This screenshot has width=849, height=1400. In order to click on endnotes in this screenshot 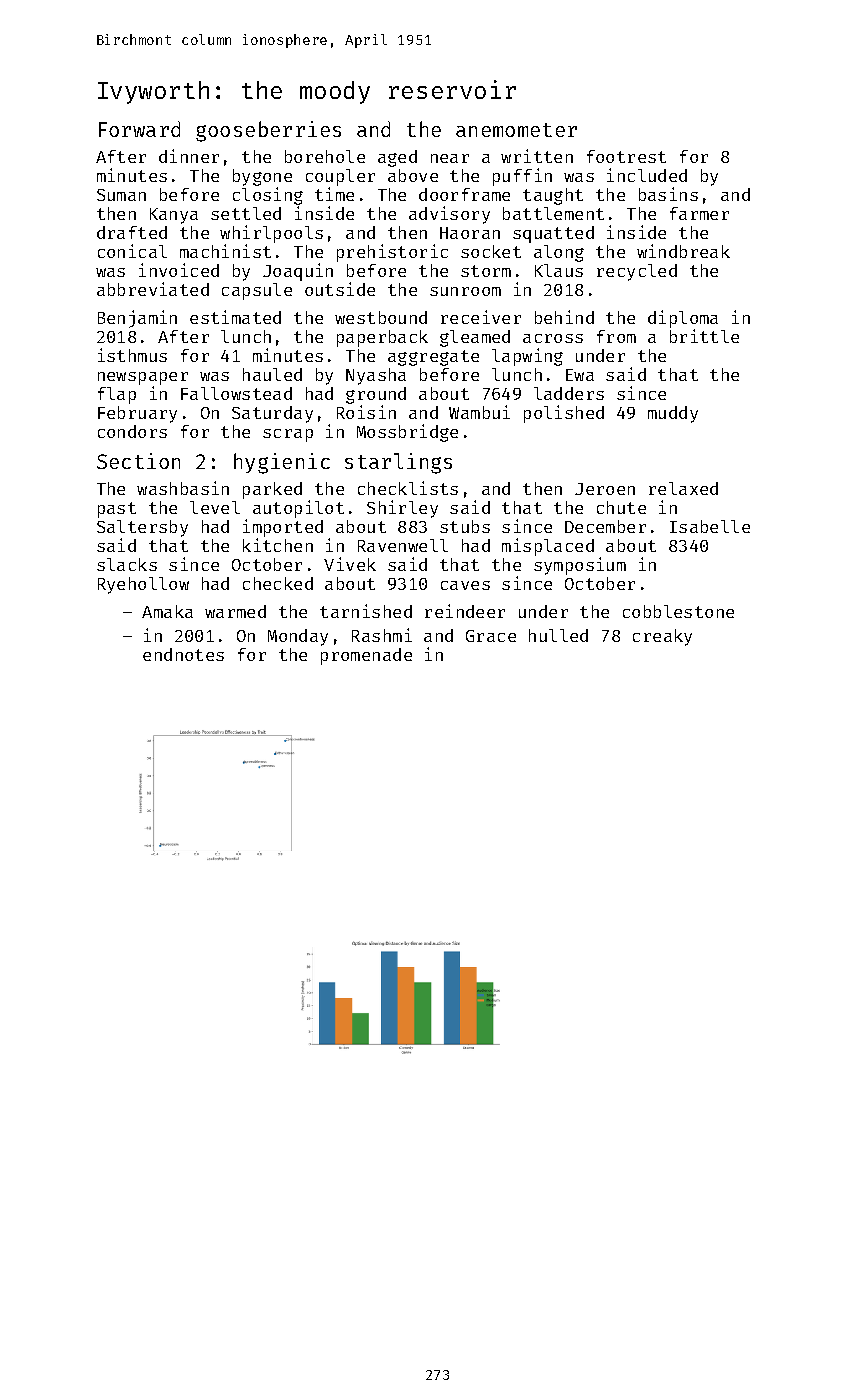, I will do `click(183, 654)`.
